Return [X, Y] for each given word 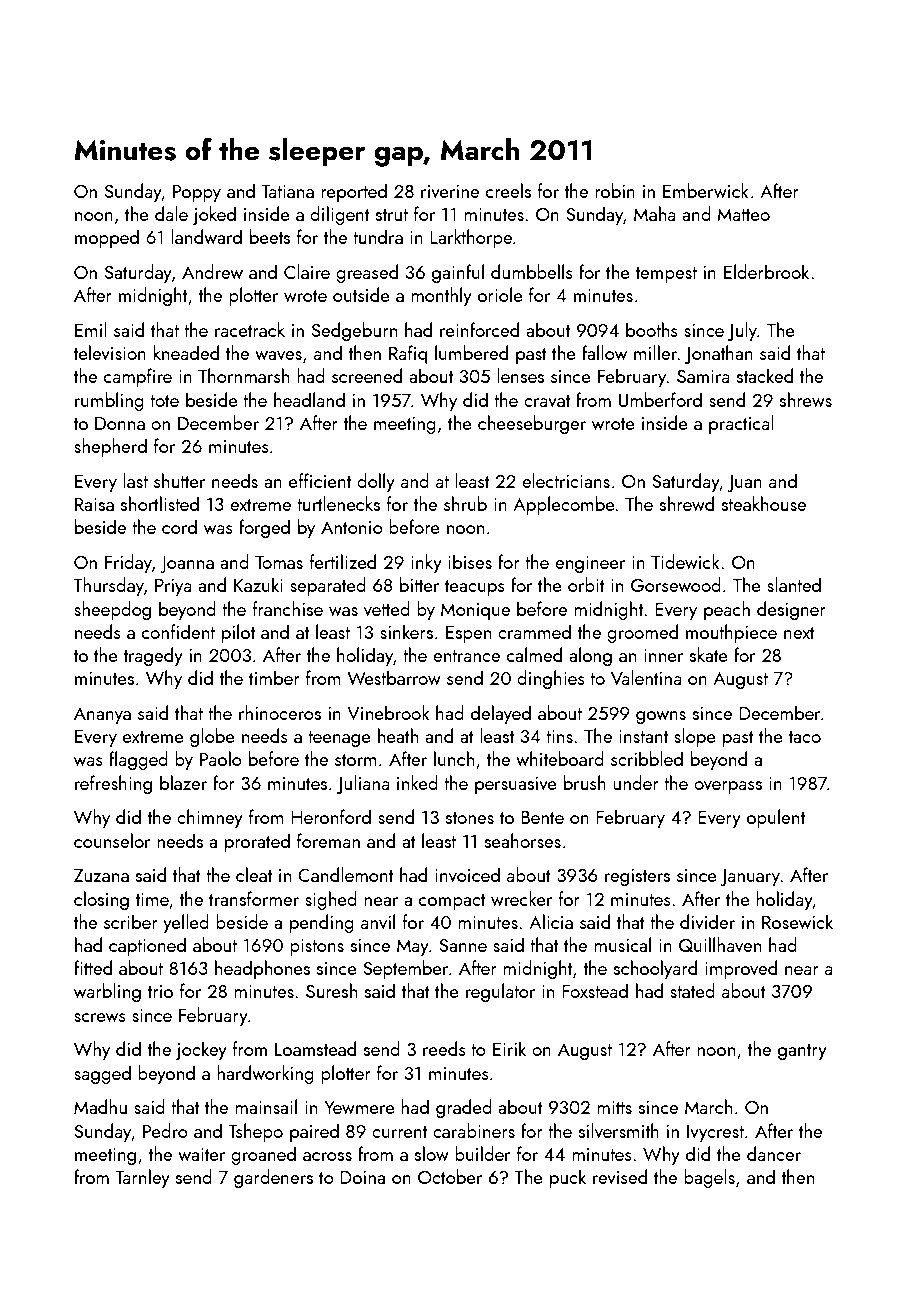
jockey [201, 1050]
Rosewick [797, 921]
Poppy [197, 193]
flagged [138, 760]
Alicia [551, 921]
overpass [728, 787]
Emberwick [706, 190]
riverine [450, 191]
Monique [475, 611]
